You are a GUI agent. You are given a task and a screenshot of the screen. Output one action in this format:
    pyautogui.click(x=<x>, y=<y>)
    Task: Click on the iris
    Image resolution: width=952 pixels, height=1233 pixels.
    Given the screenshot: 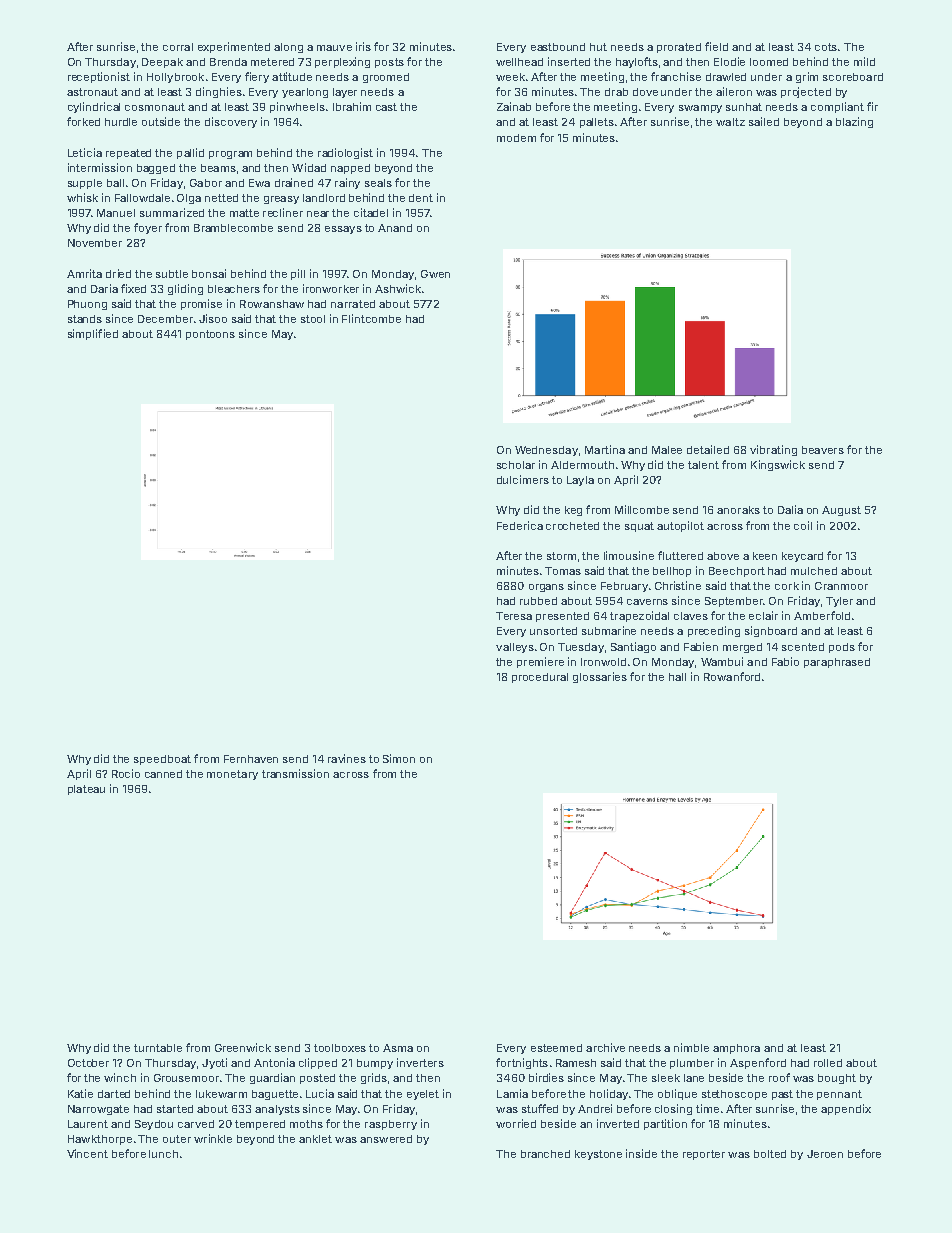 What is the action you would take?
    pyautogui.click(x=363, y=46)
